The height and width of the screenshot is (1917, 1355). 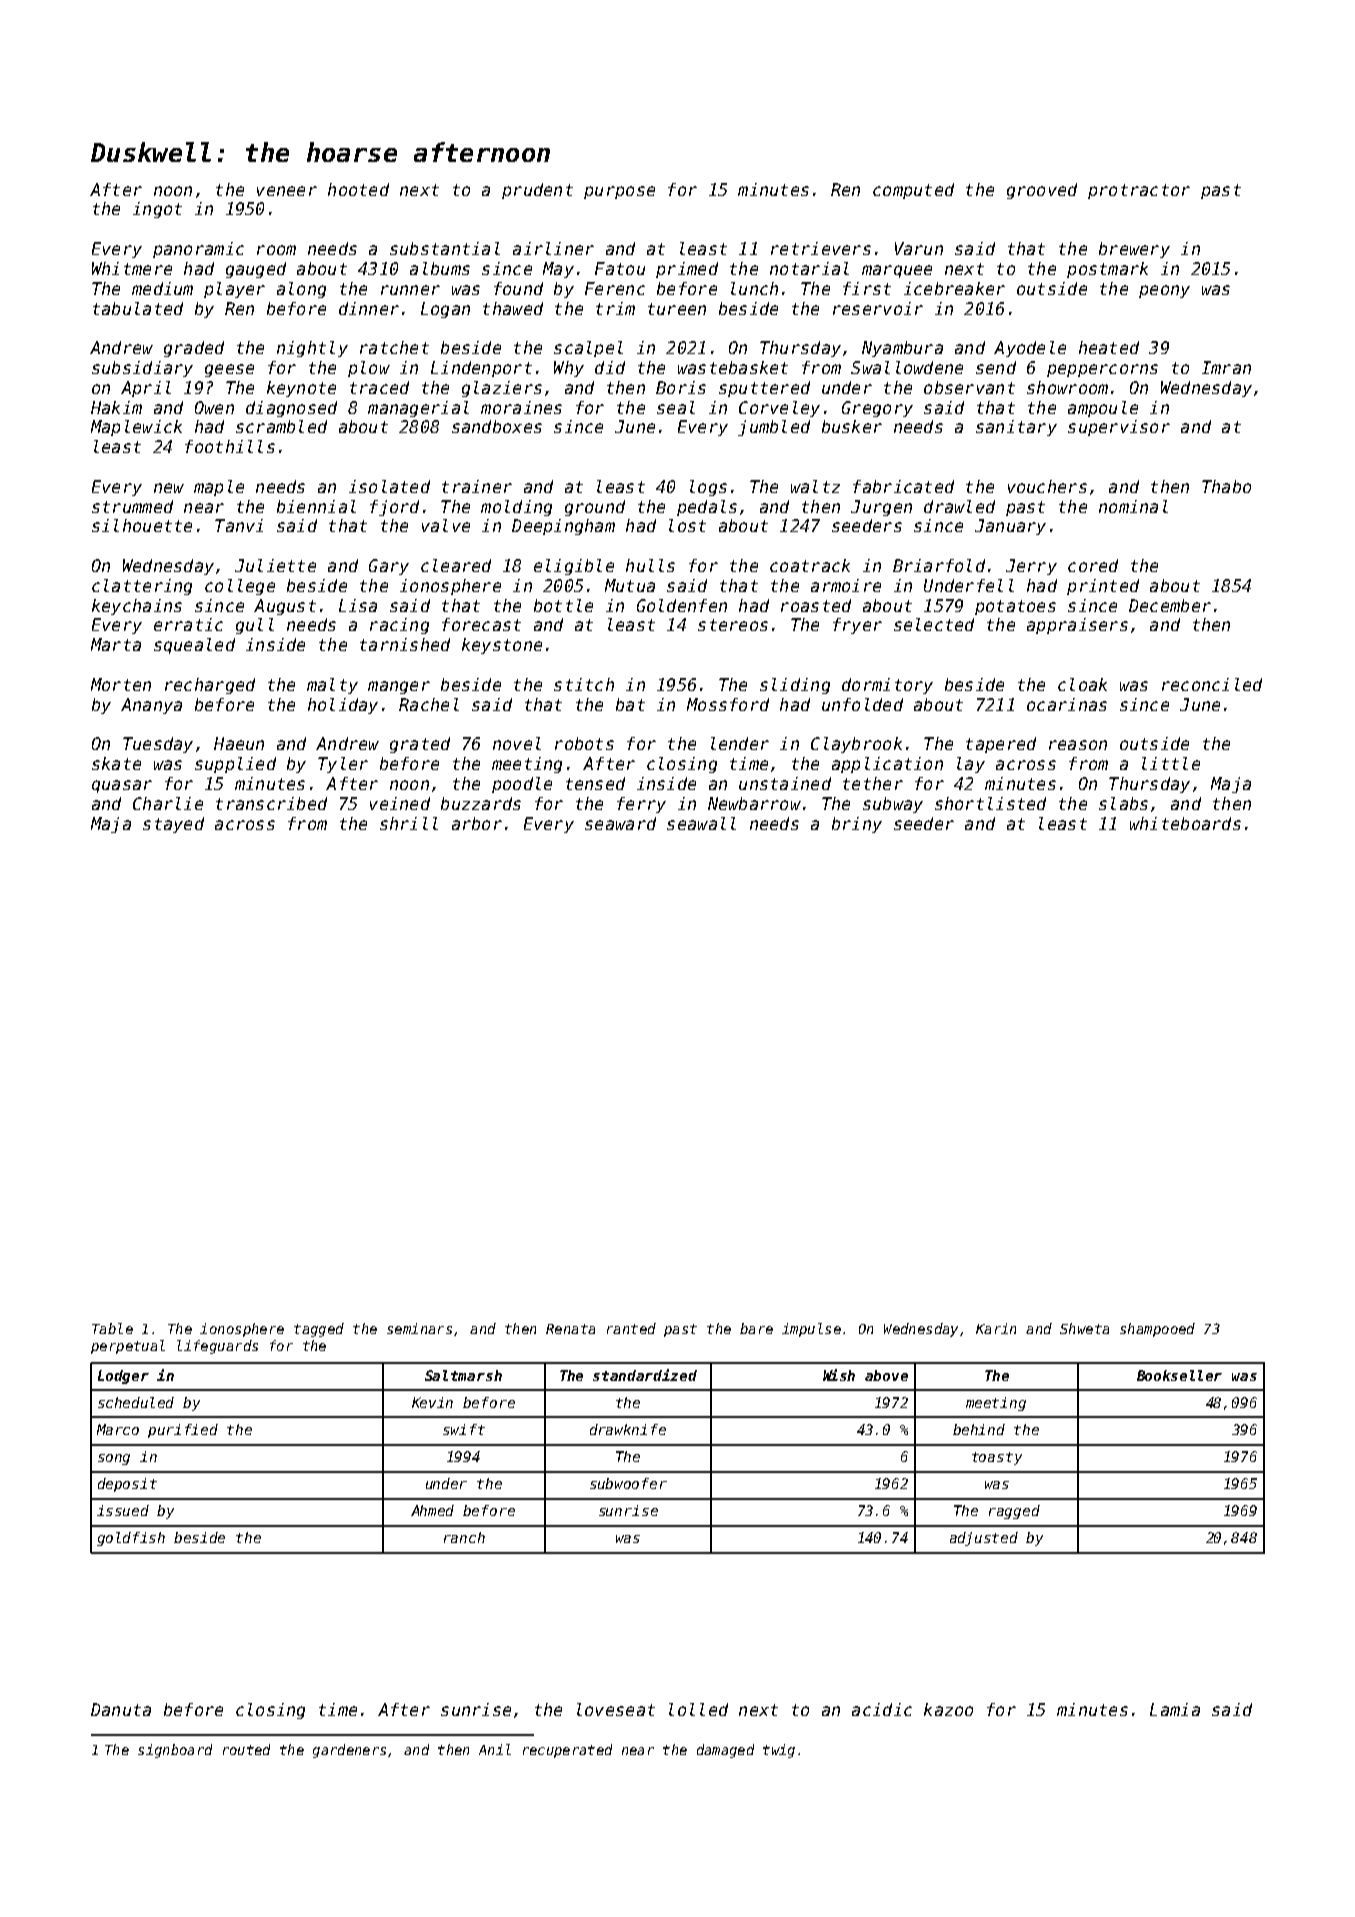 I want to click on shrill, so click(x=409, y=823).
